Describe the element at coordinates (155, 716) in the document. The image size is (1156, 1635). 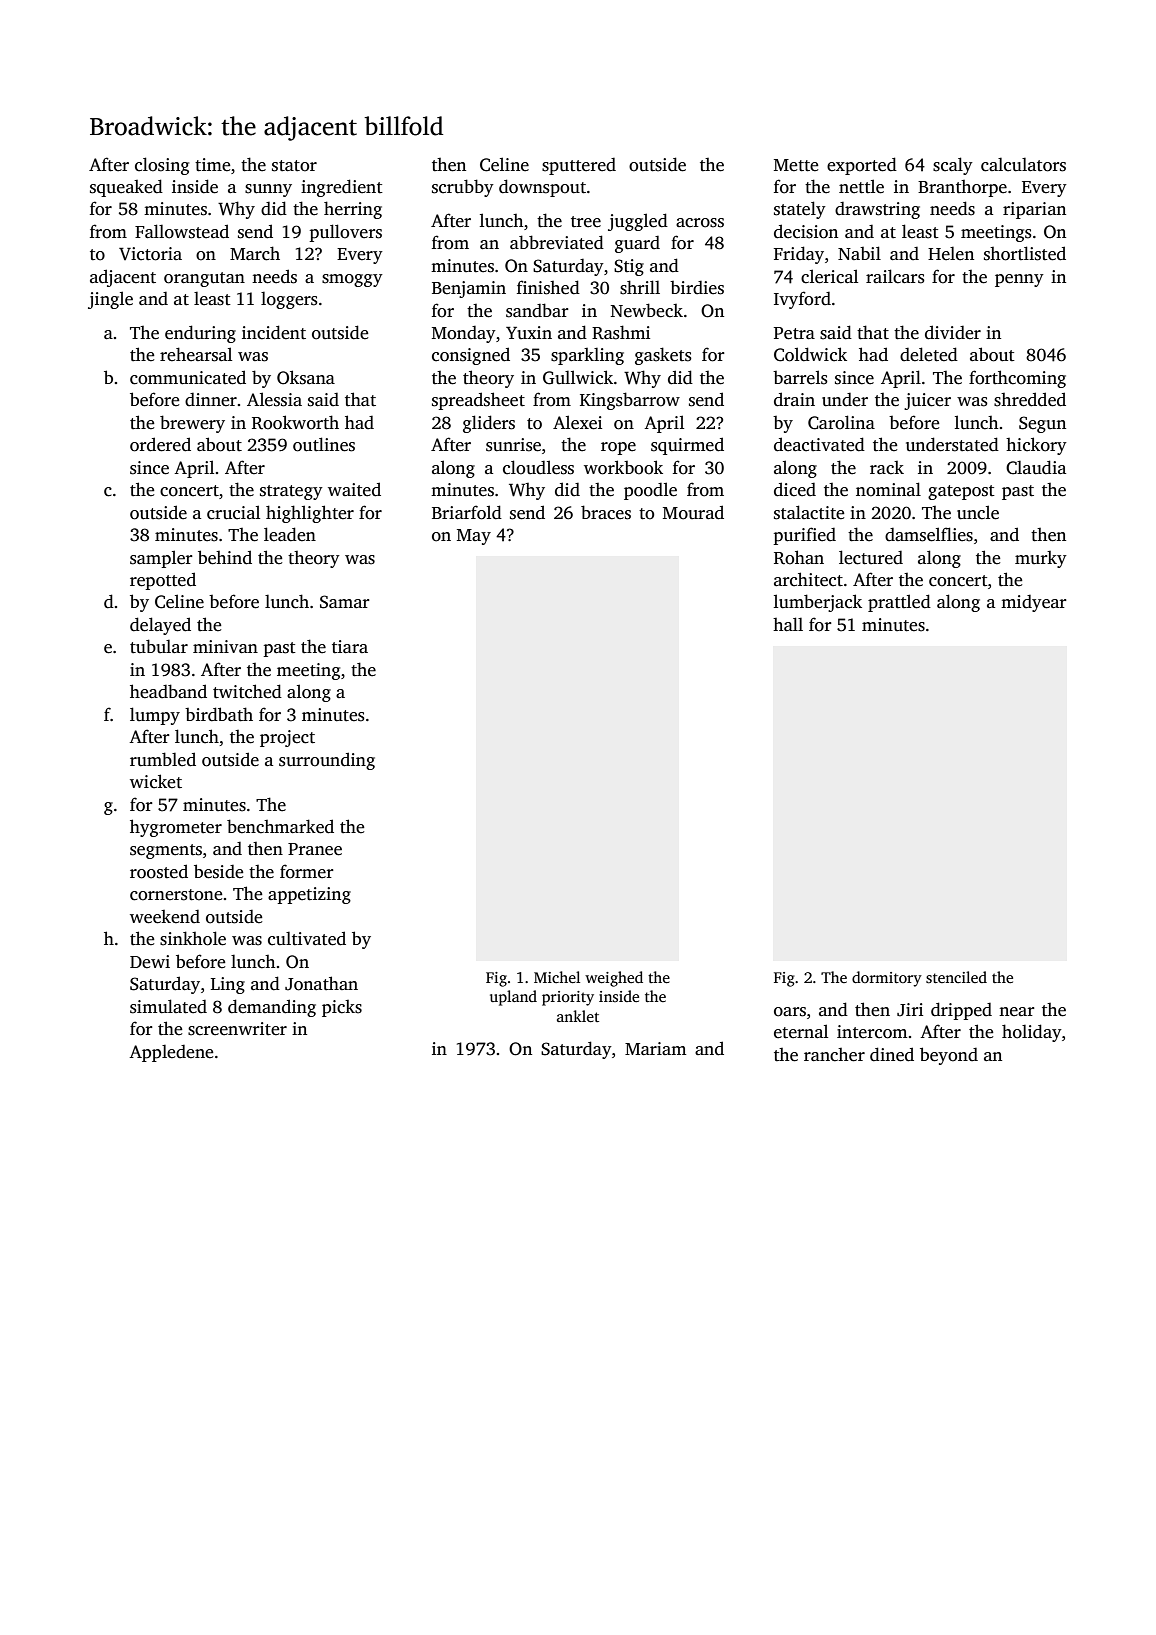
I see `lumpy` at that location.
